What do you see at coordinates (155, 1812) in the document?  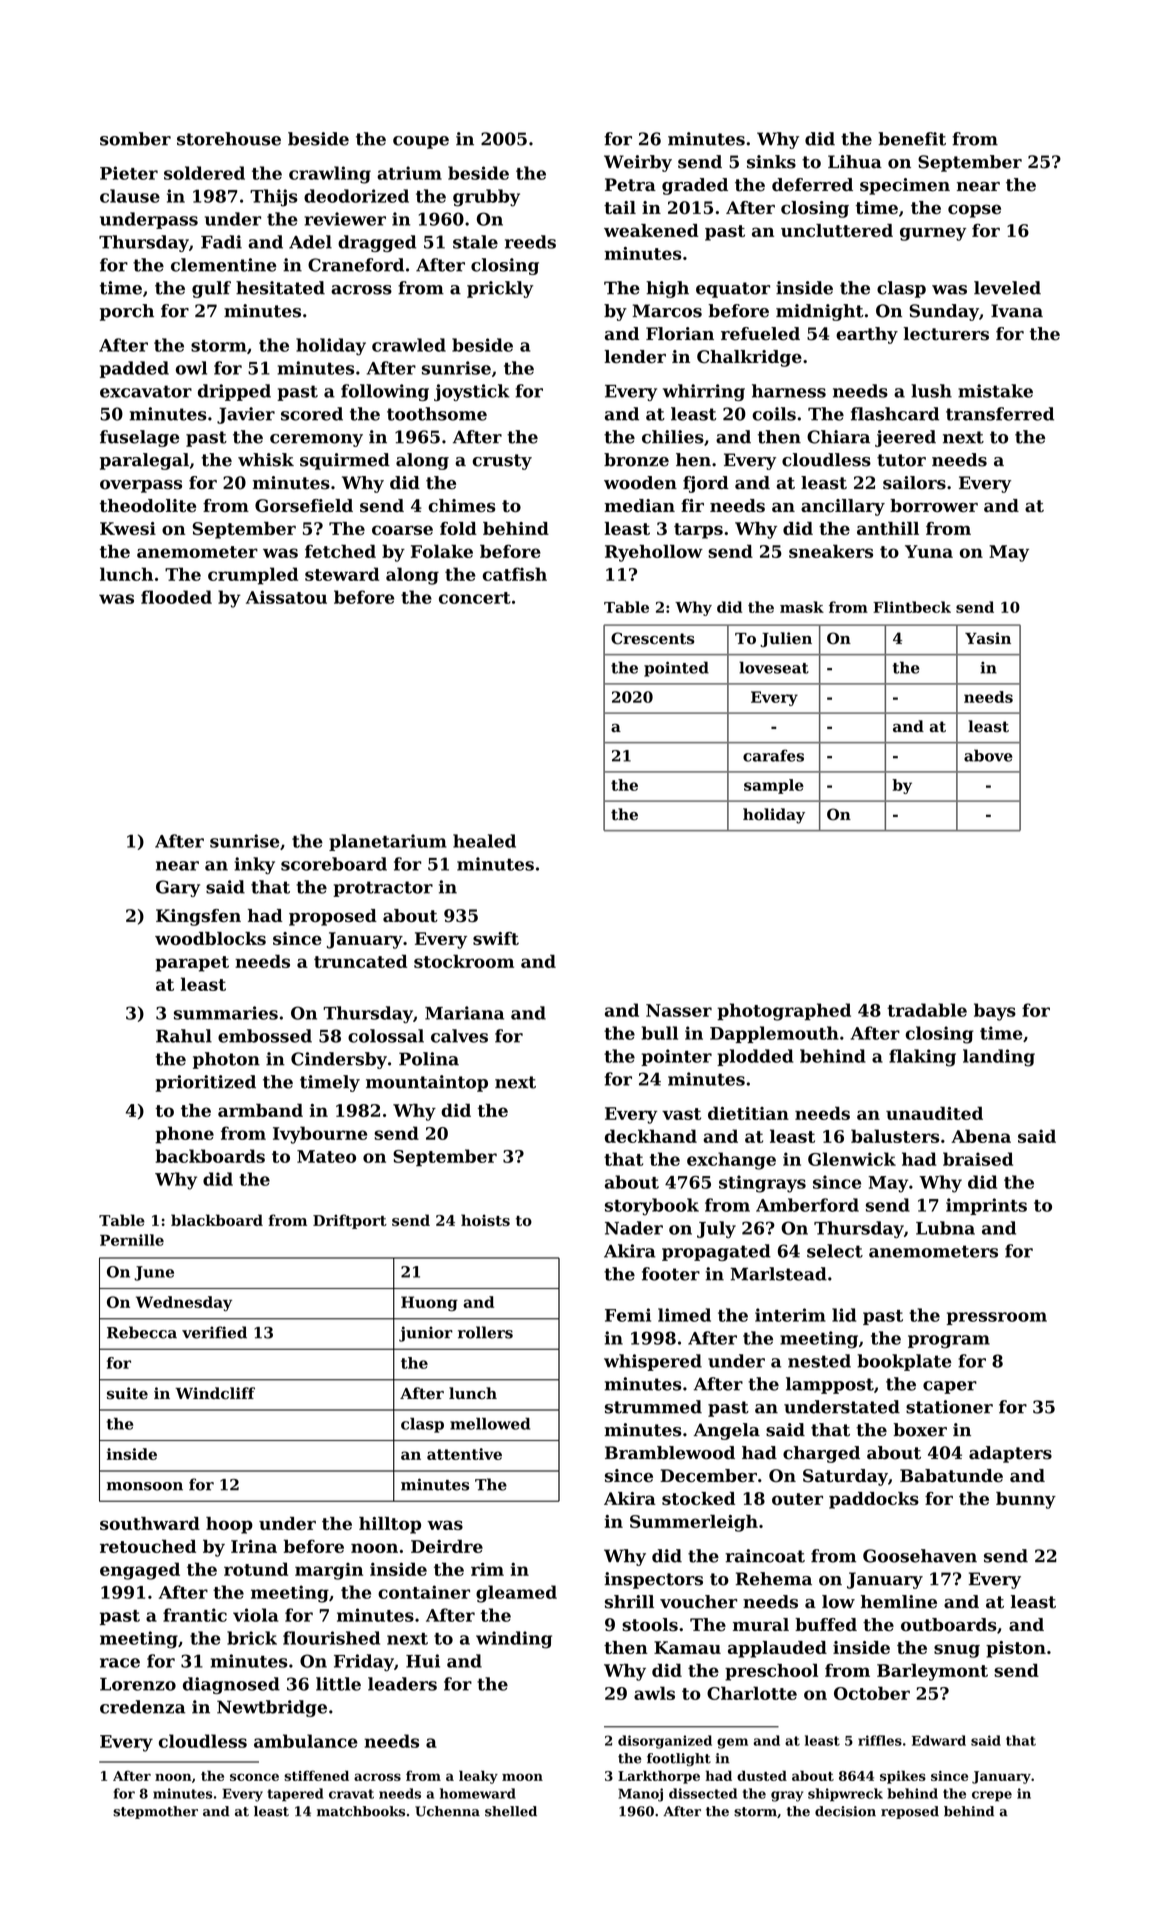 I see `stepmother` at bounding box center [155, 1812].
